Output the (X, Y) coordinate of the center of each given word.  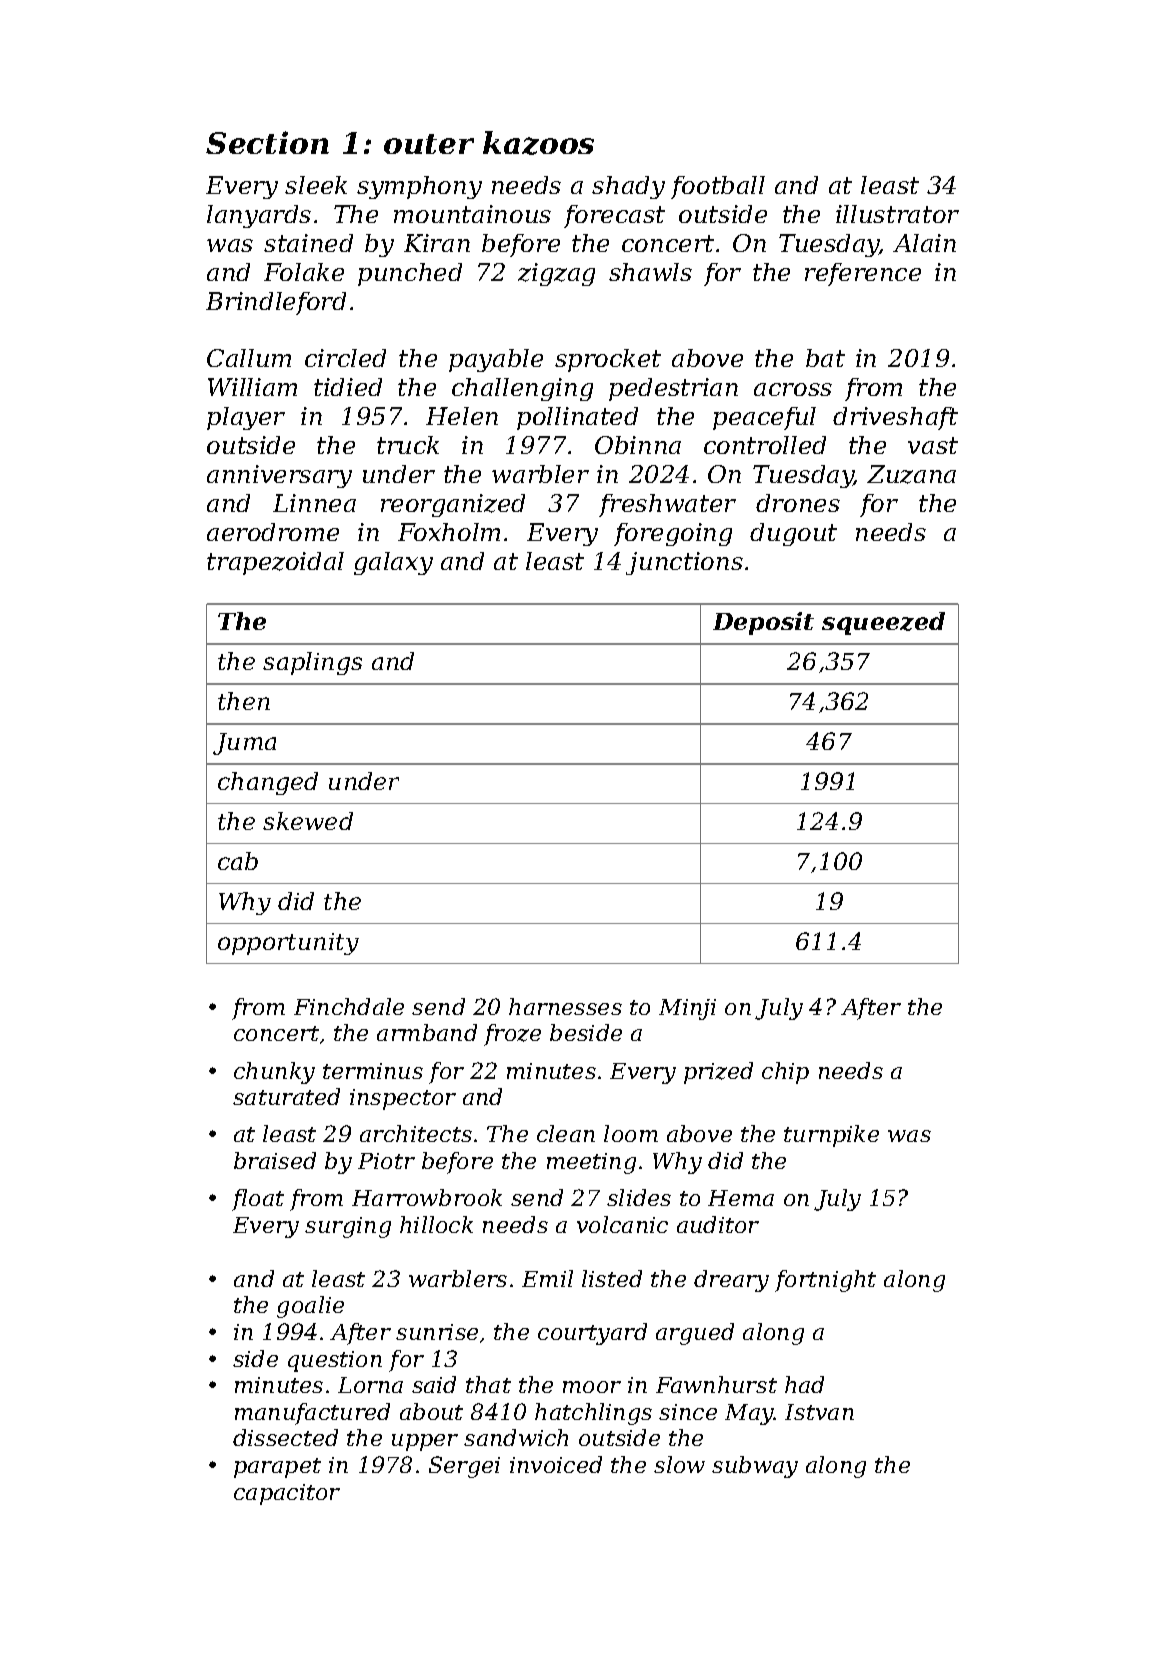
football (718, 187)
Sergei (464, 1467)
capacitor (287, 1494)
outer (429, 144)
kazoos (538, 143)
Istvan (819, 1412)
